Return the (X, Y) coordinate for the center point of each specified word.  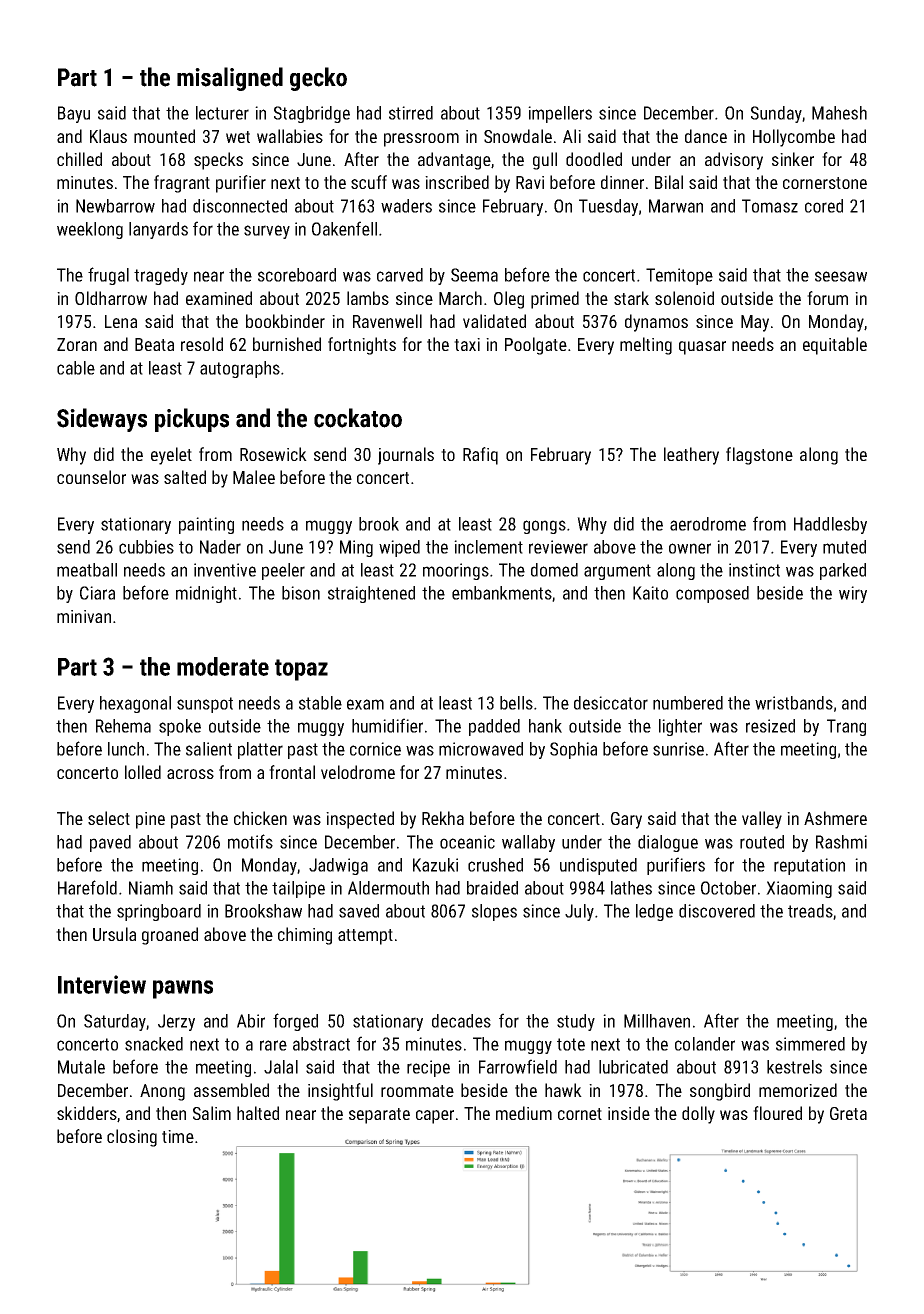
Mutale (81, 1067)
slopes (494, 912)
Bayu (74, 114)
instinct (754, 570)
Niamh (151, 888)
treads (810, 911)
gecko (318, 79)
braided (492, 888)
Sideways (102, 420)
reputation (809, 866)
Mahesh (839, 113)
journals (406, 456)
